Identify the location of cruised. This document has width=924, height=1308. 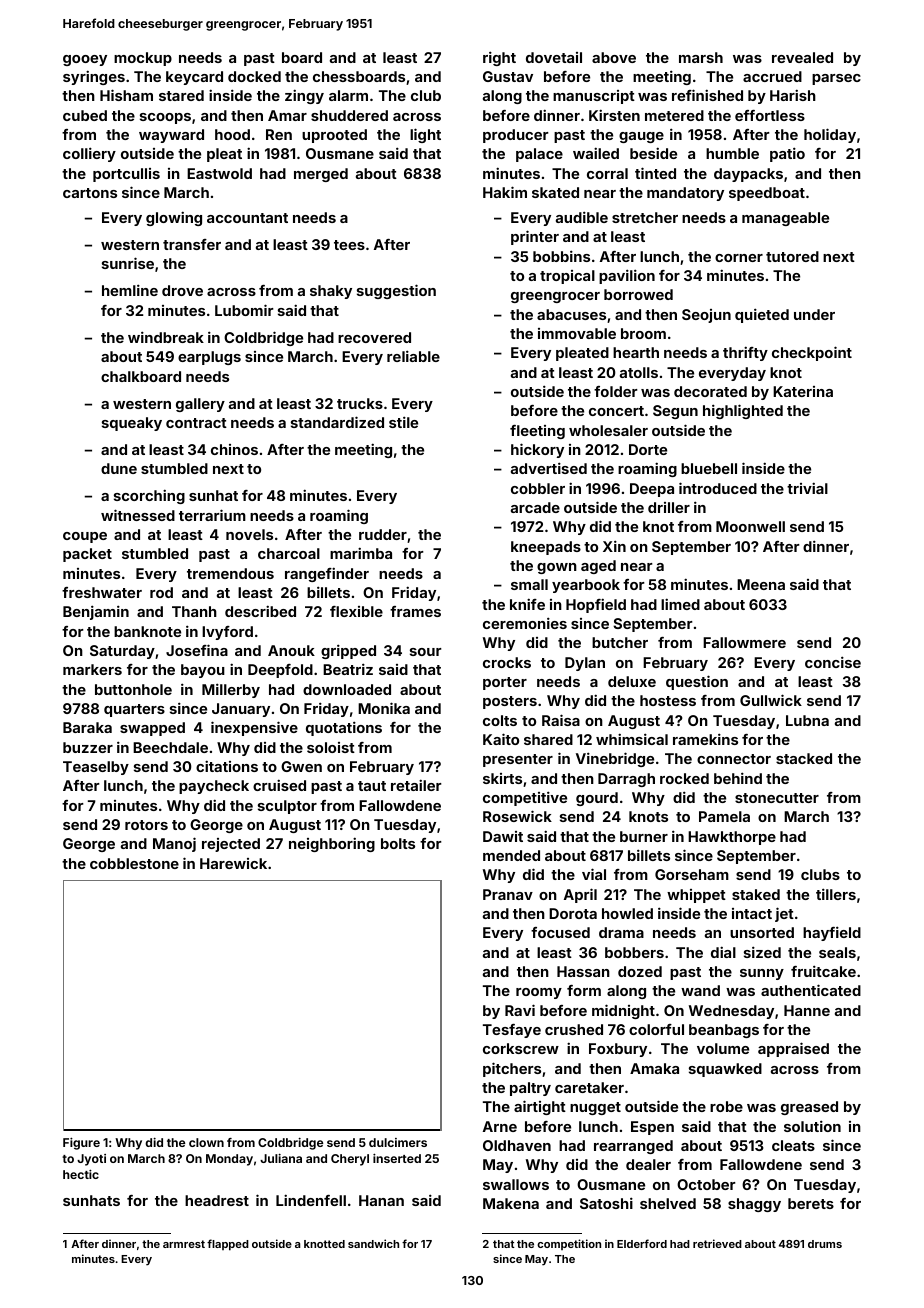
(279, 785).
